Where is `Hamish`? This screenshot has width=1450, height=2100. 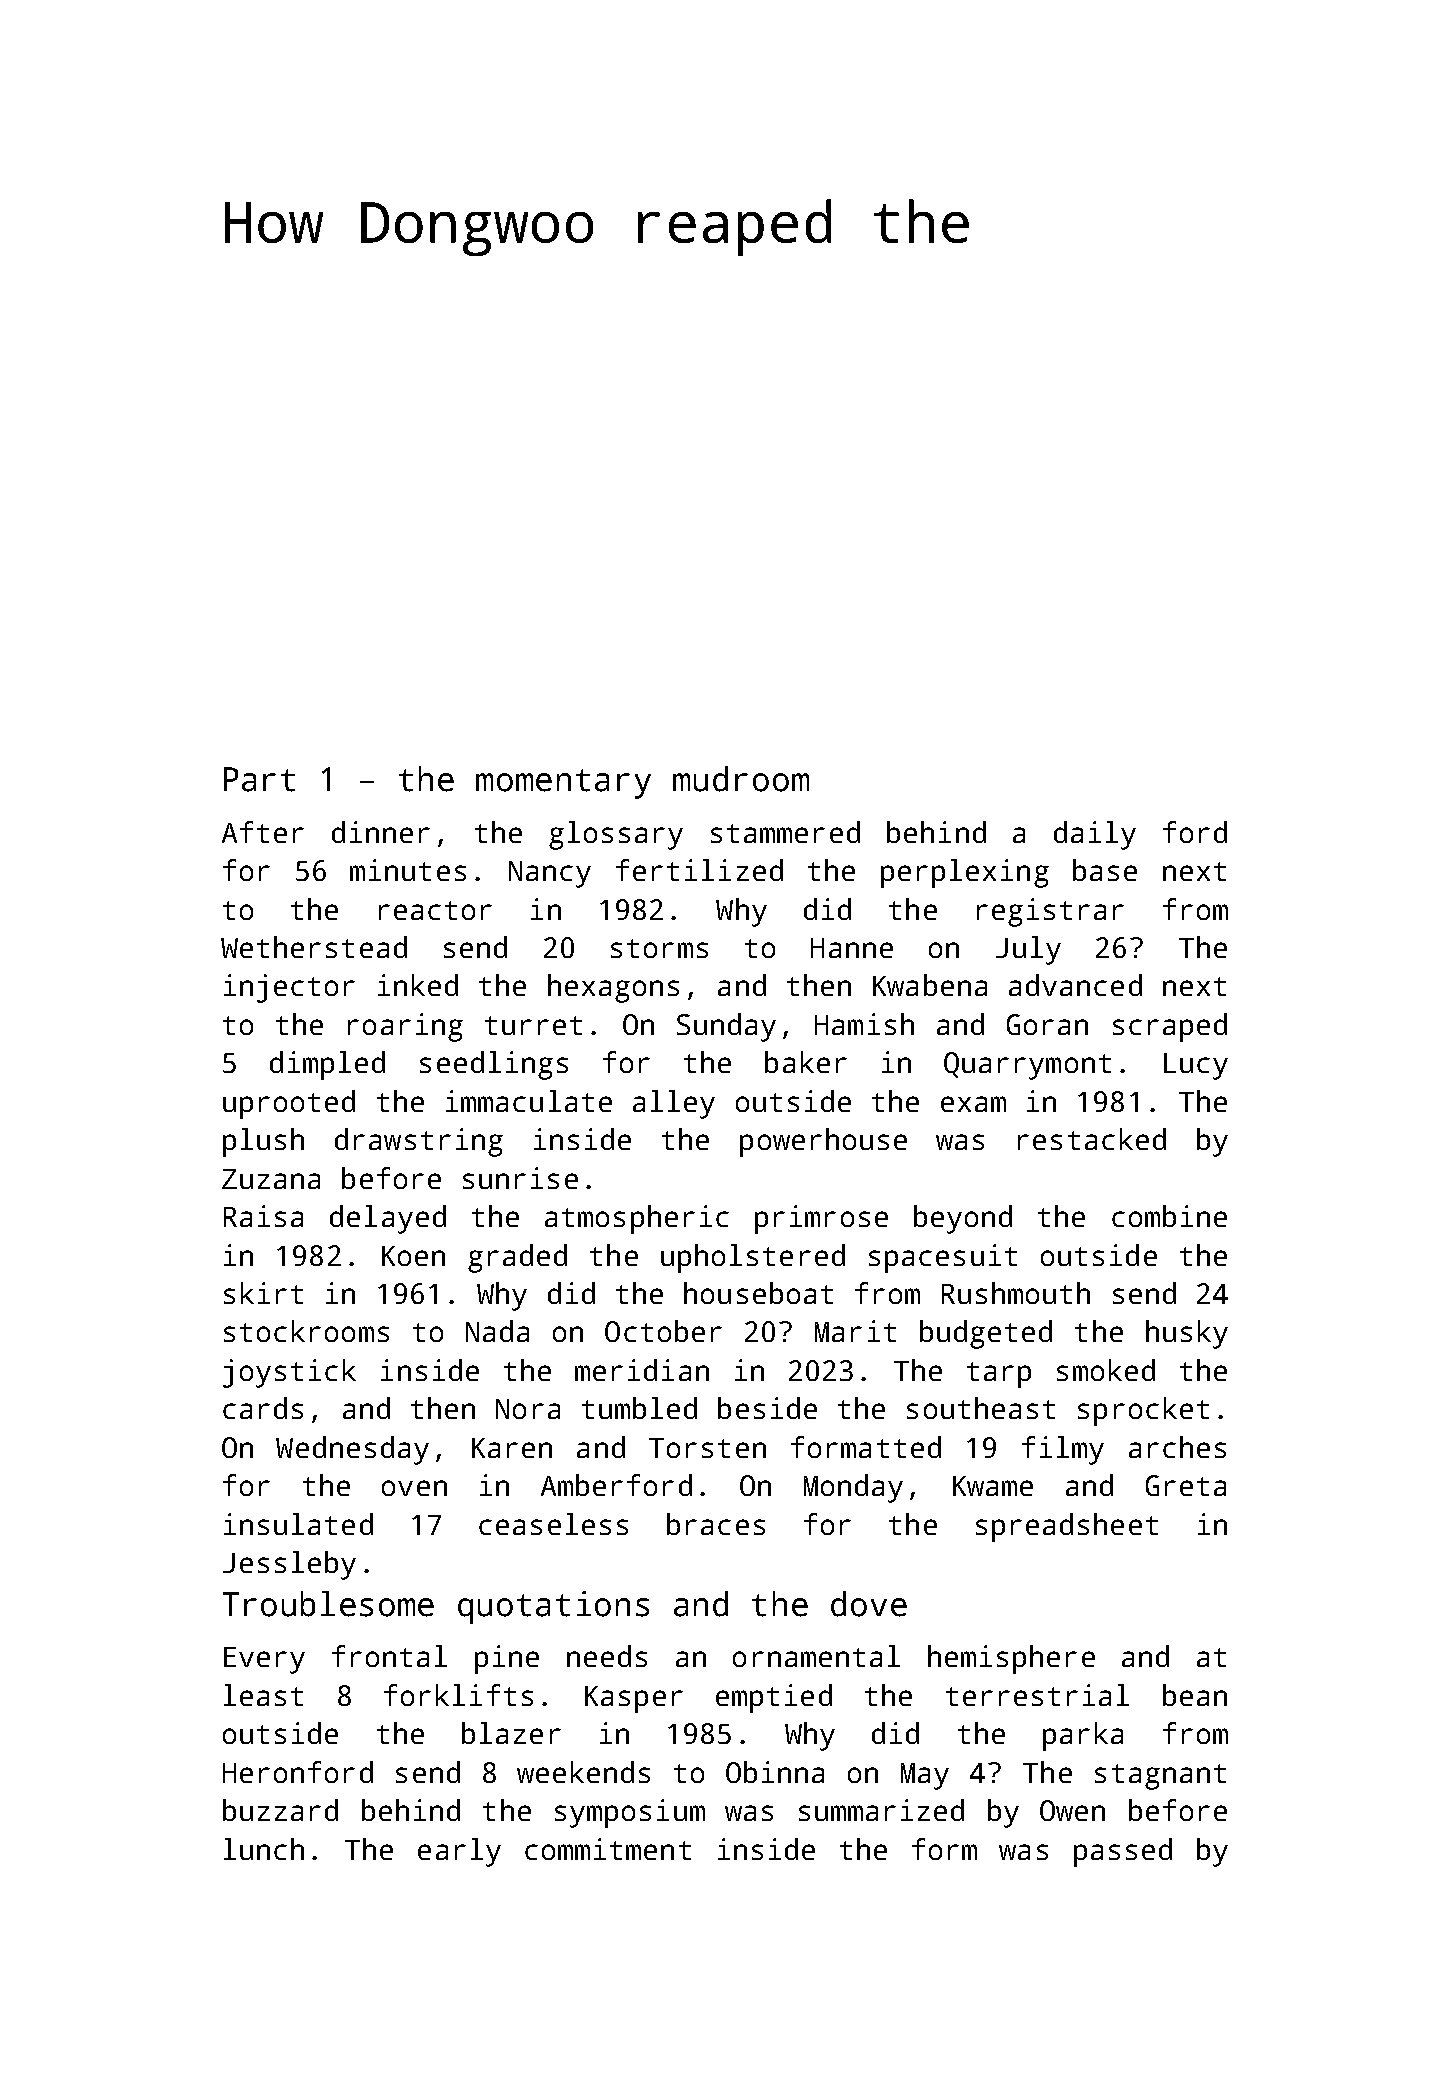 Hamish is located at coordinates (864, 1024).
